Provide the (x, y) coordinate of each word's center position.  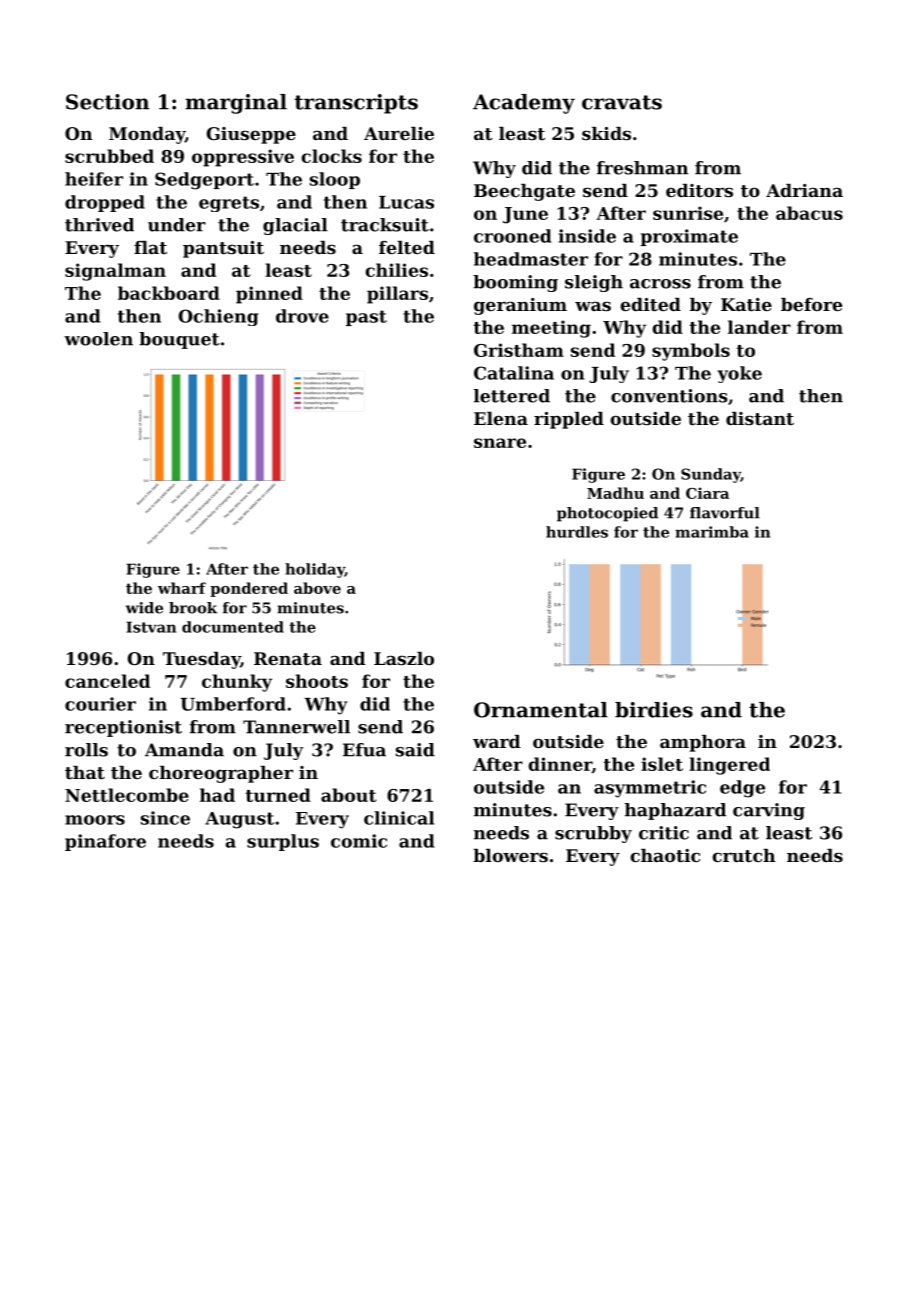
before (811, 304)
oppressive (243, 158)
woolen (98, 339)
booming (515, 283)
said (415, 750)
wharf (182, 588)
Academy (524, 104)
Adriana (804, 190)
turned (278, 795)
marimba (712, 532)
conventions (669, 396)
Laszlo (404, 658)
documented (233, 627)
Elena (501, 418)
